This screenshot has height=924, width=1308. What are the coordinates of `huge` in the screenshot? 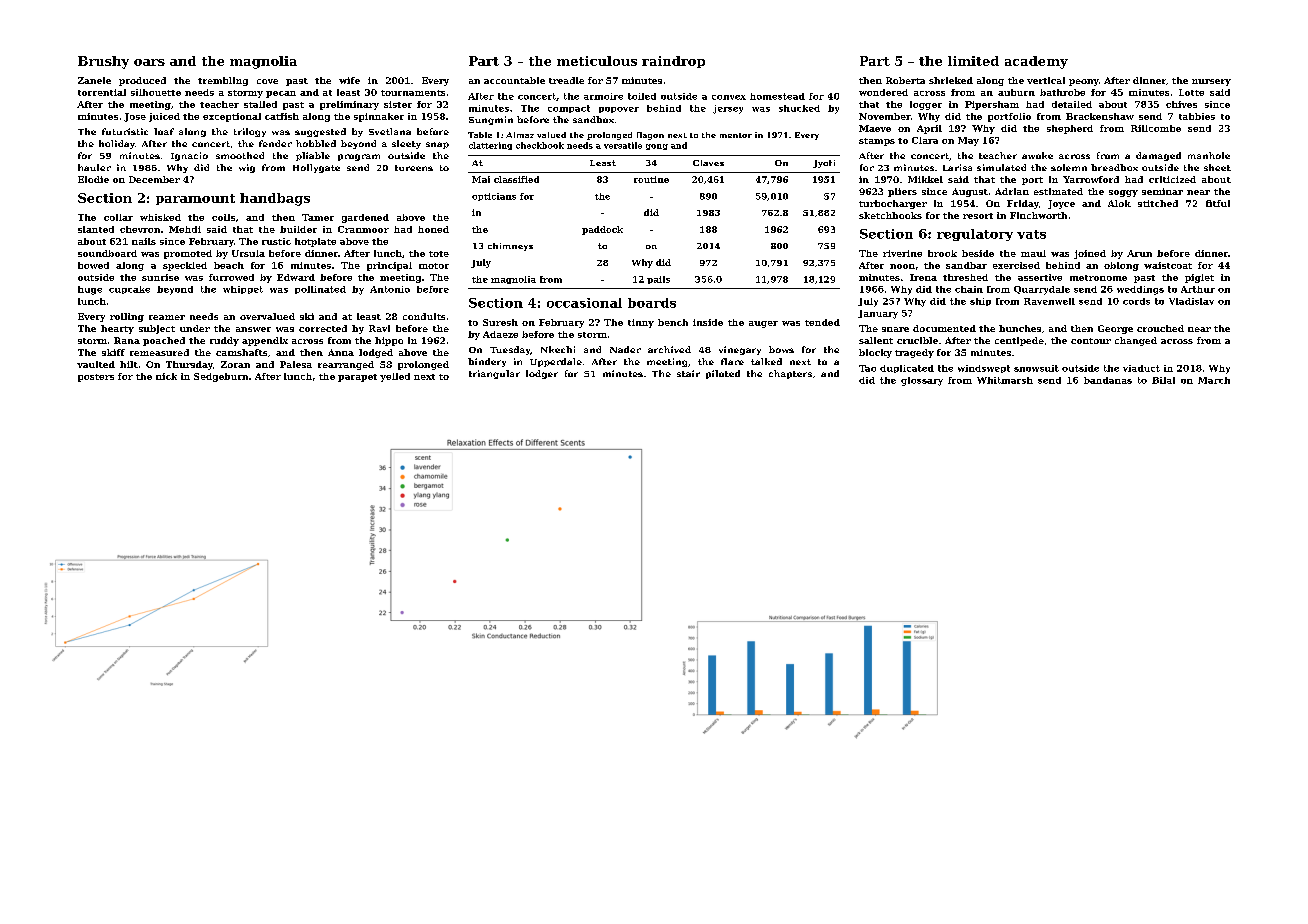 It's located at (90, 290).
